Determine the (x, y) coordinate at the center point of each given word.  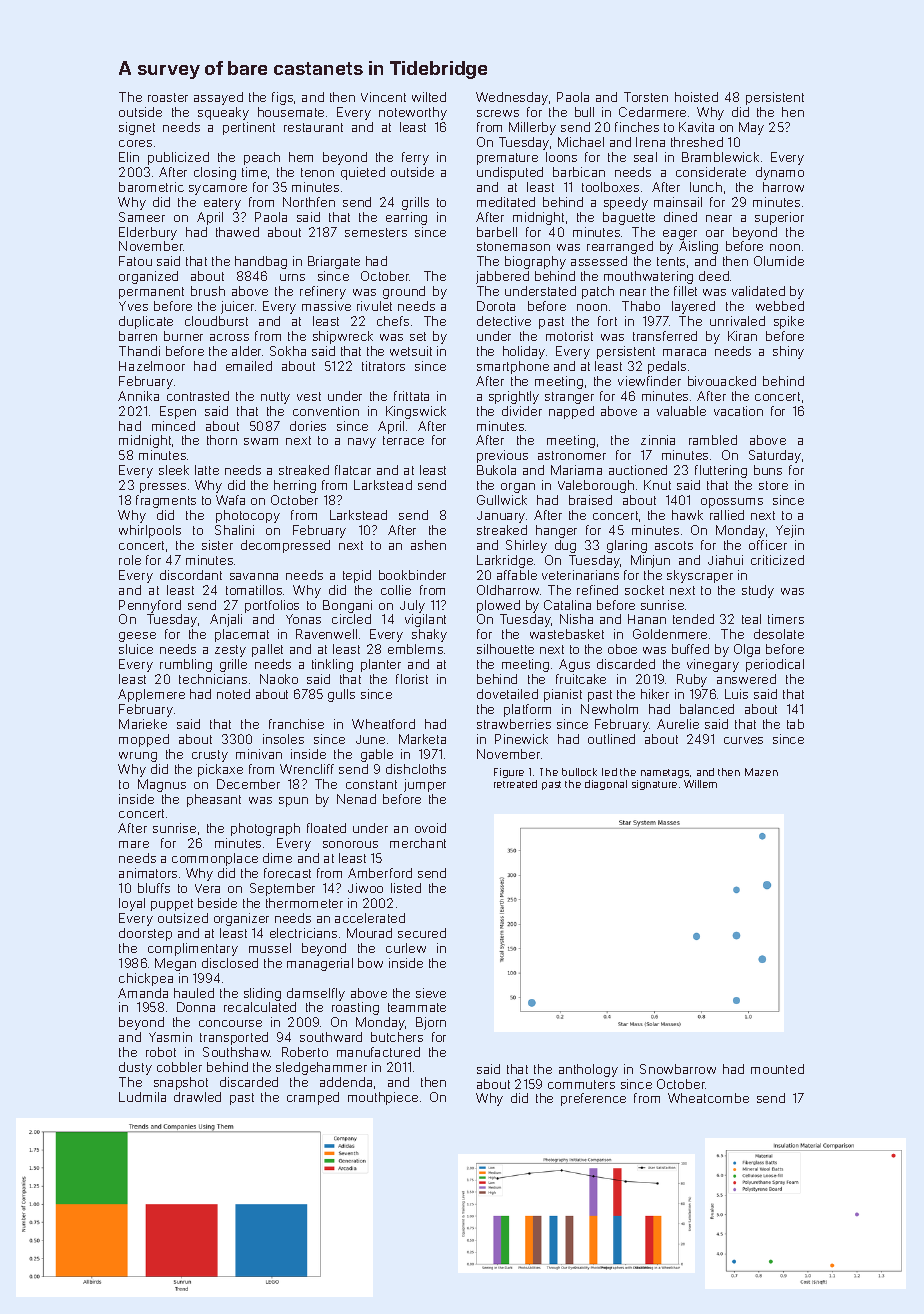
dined (680, 217)
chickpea (146, 979)
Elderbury (148, 233)
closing (215, 173)
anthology (588, 1070)
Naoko (279, 679)
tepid (357, 576)
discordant (191, 575)
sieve (431, 993)
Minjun (650, 561)
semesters (376, 232)
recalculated (260, 1007)
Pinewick (521, 739)
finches (637, 127)
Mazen (761, 772)
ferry (415, 158)
